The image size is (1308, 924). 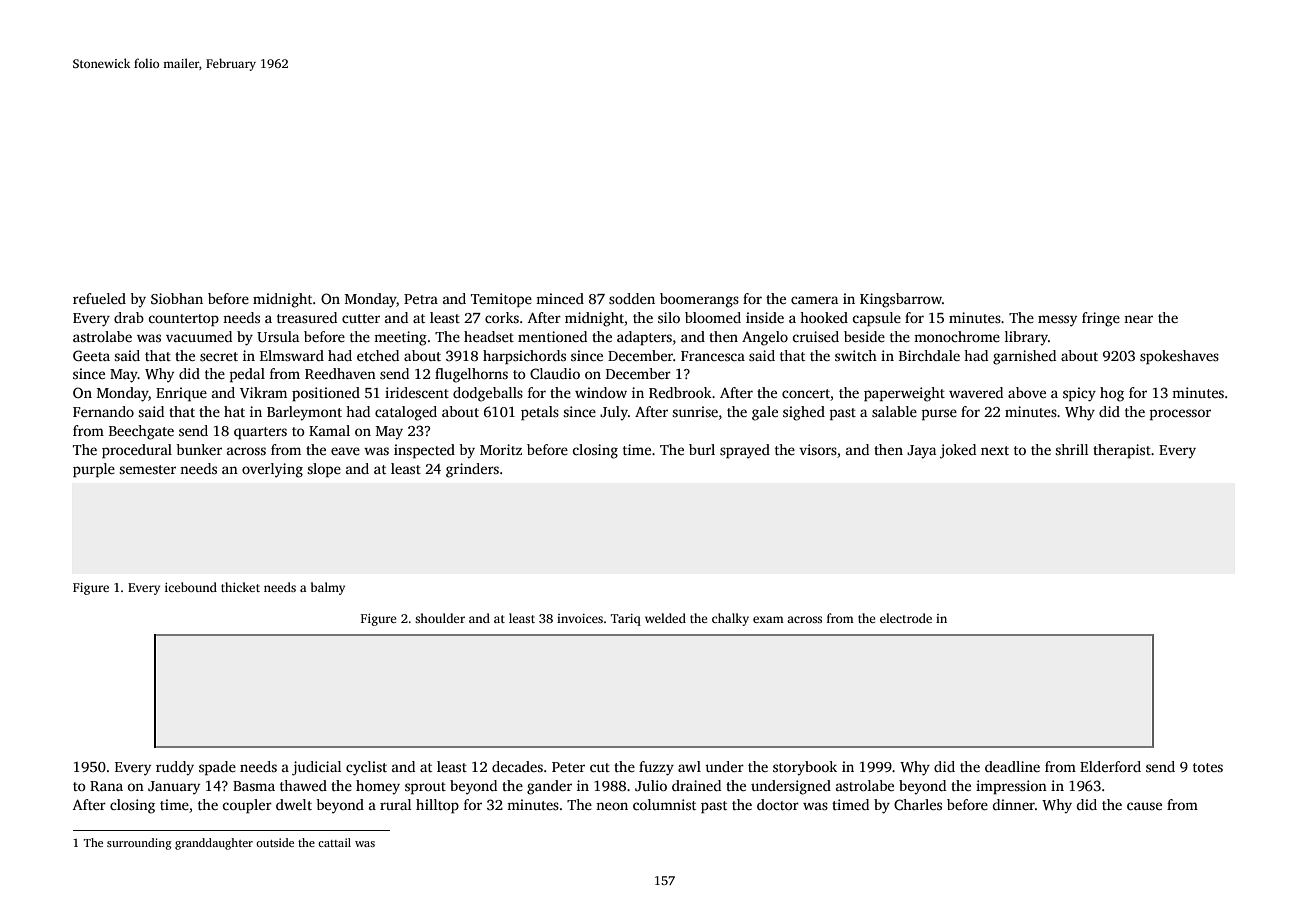 I want to click on electrode, so click(x=906, y=618).
